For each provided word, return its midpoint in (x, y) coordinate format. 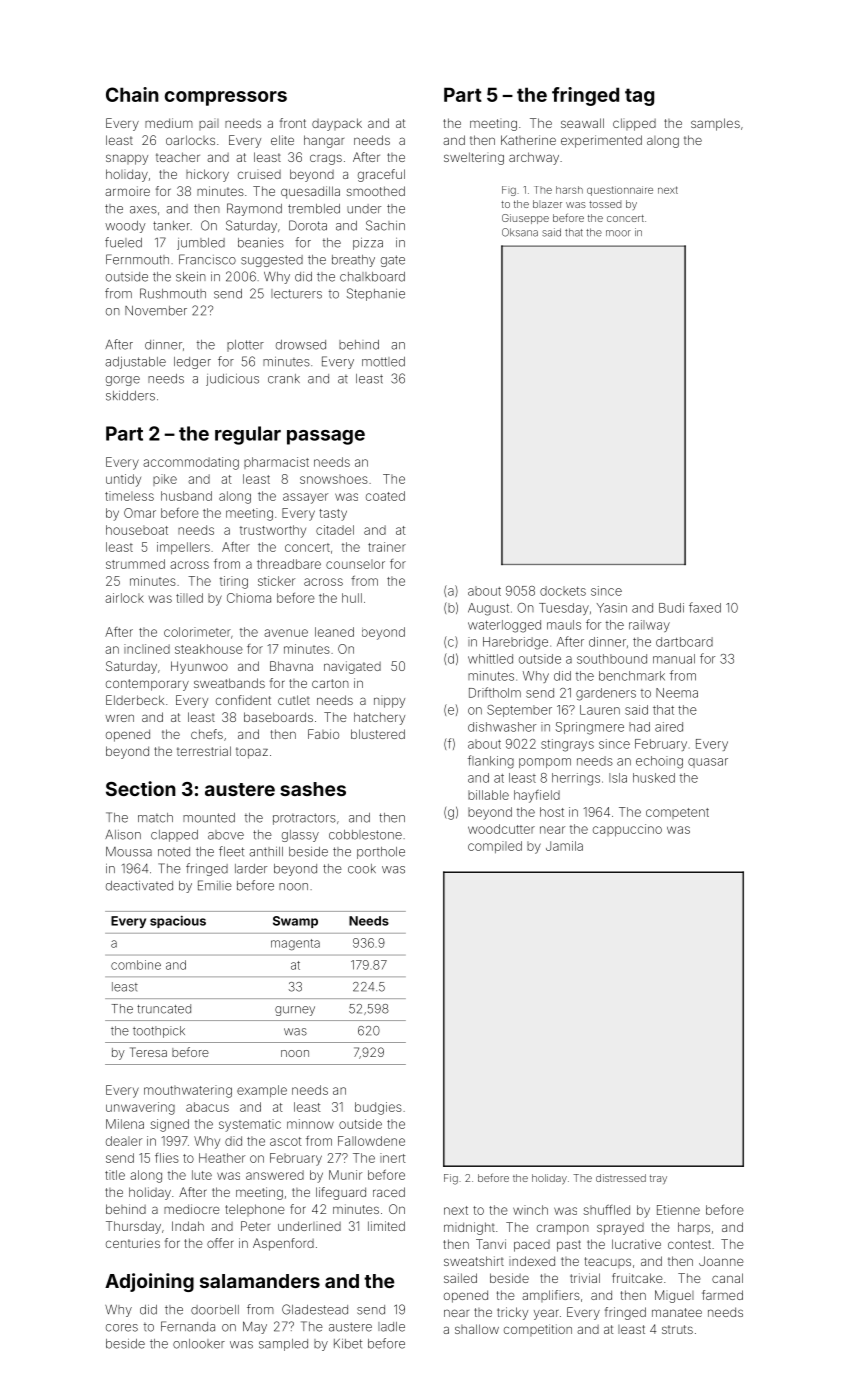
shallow (477, 1329)
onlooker (199, 1344)
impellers (183, 548)
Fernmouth (137, 259)
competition (538, 1330)
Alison (123, 834)
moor (618, 233)
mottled (383, 362)
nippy (389, 702)
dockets (563, 591)
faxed (705, 607)
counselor (355, 564)
